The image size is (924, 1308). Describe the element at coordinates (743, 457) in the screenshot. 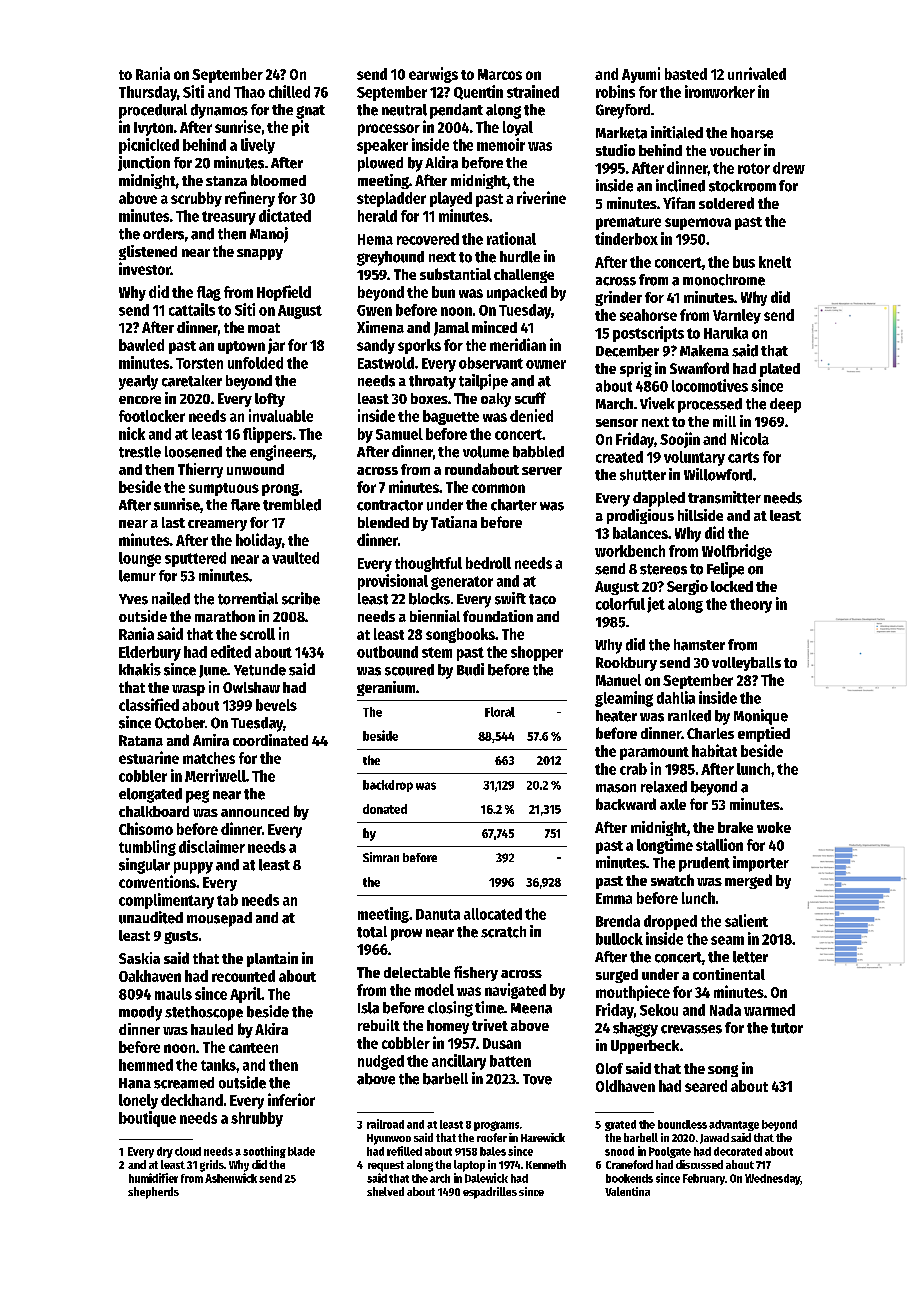

I see `carts` at that location.
